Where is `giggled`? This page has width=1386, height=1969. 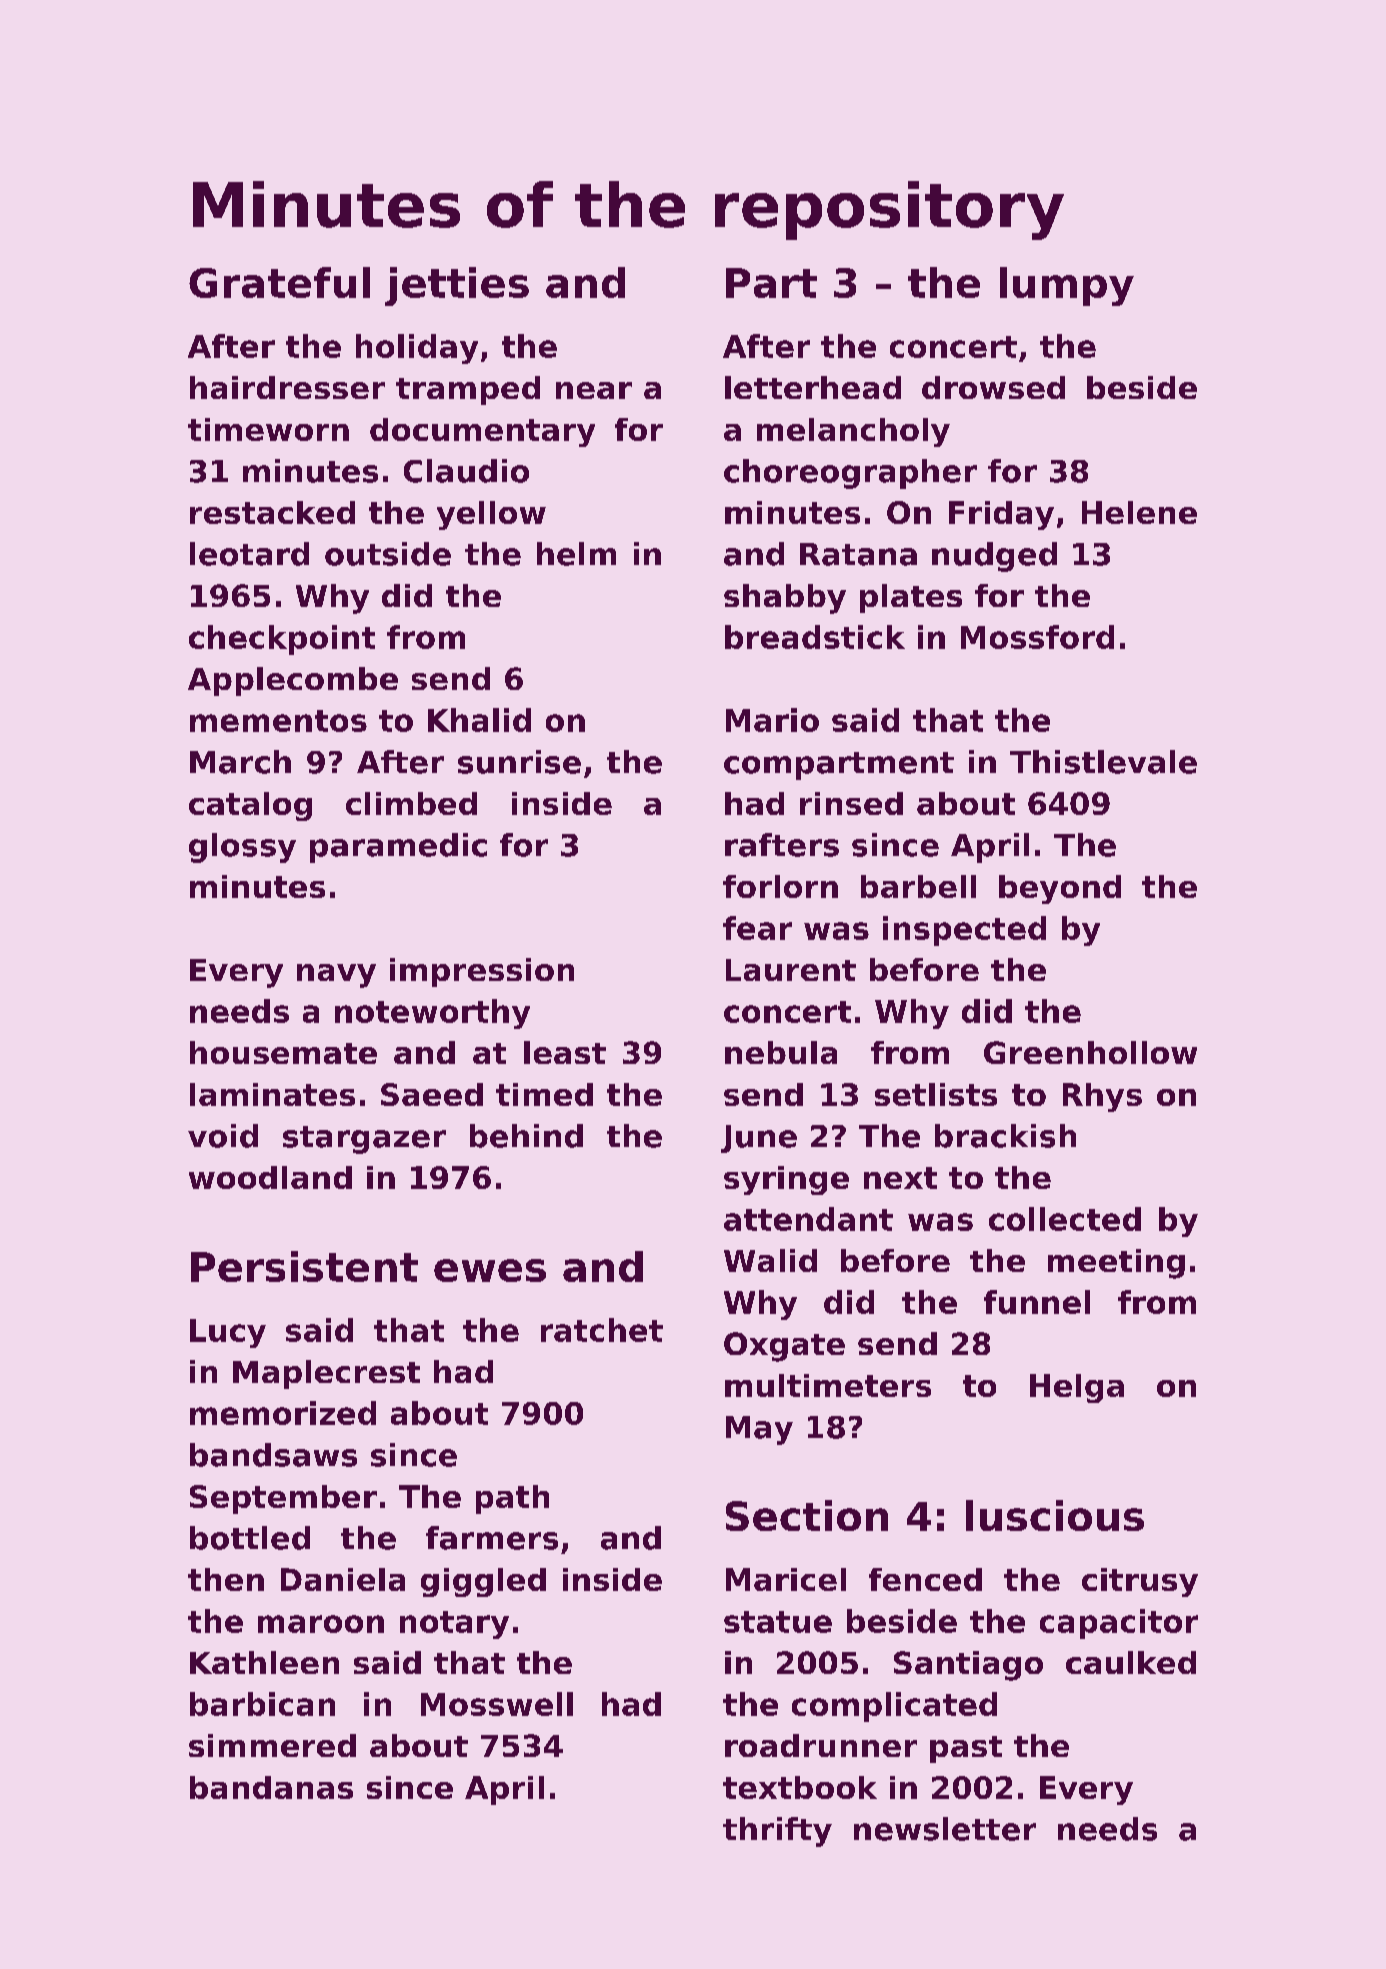 giggled is located at coordinates (483, 1582).
